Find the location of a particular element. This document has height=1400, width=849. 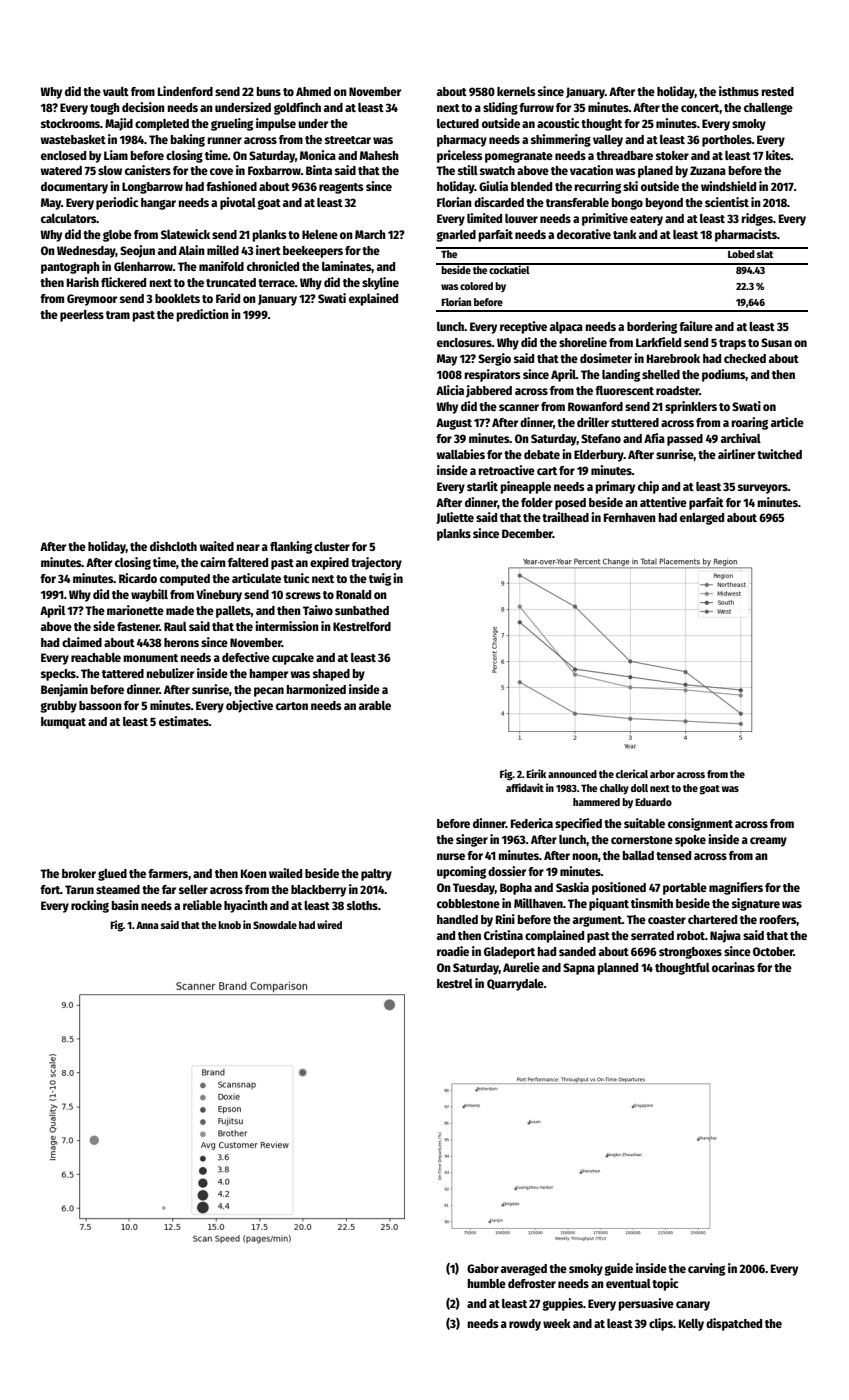

humble is located at coordinates (487, 1283).
